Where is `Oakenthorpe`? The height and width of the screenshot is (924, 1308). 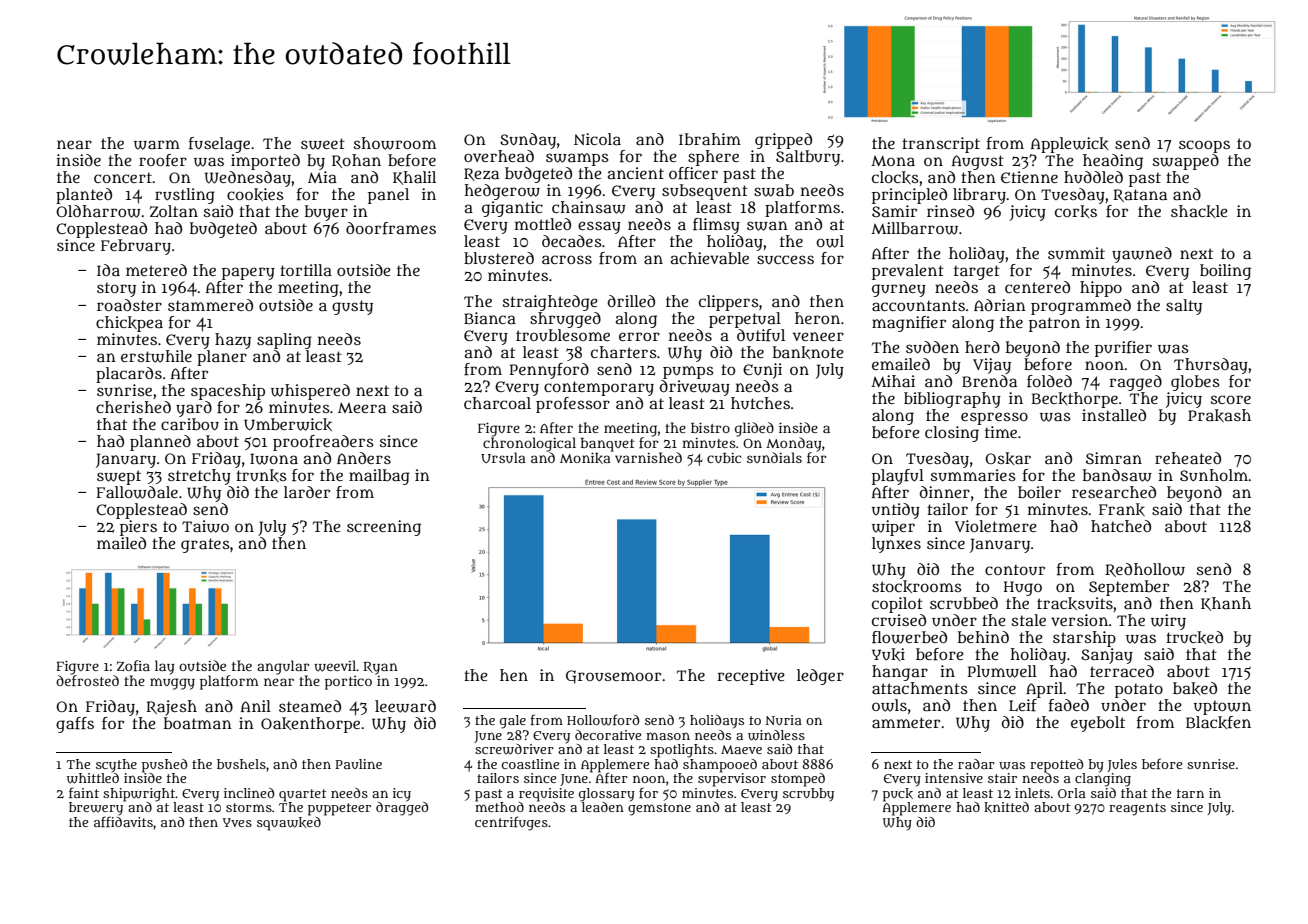 Oakenthorpe is located at coordinates (310, 725).
